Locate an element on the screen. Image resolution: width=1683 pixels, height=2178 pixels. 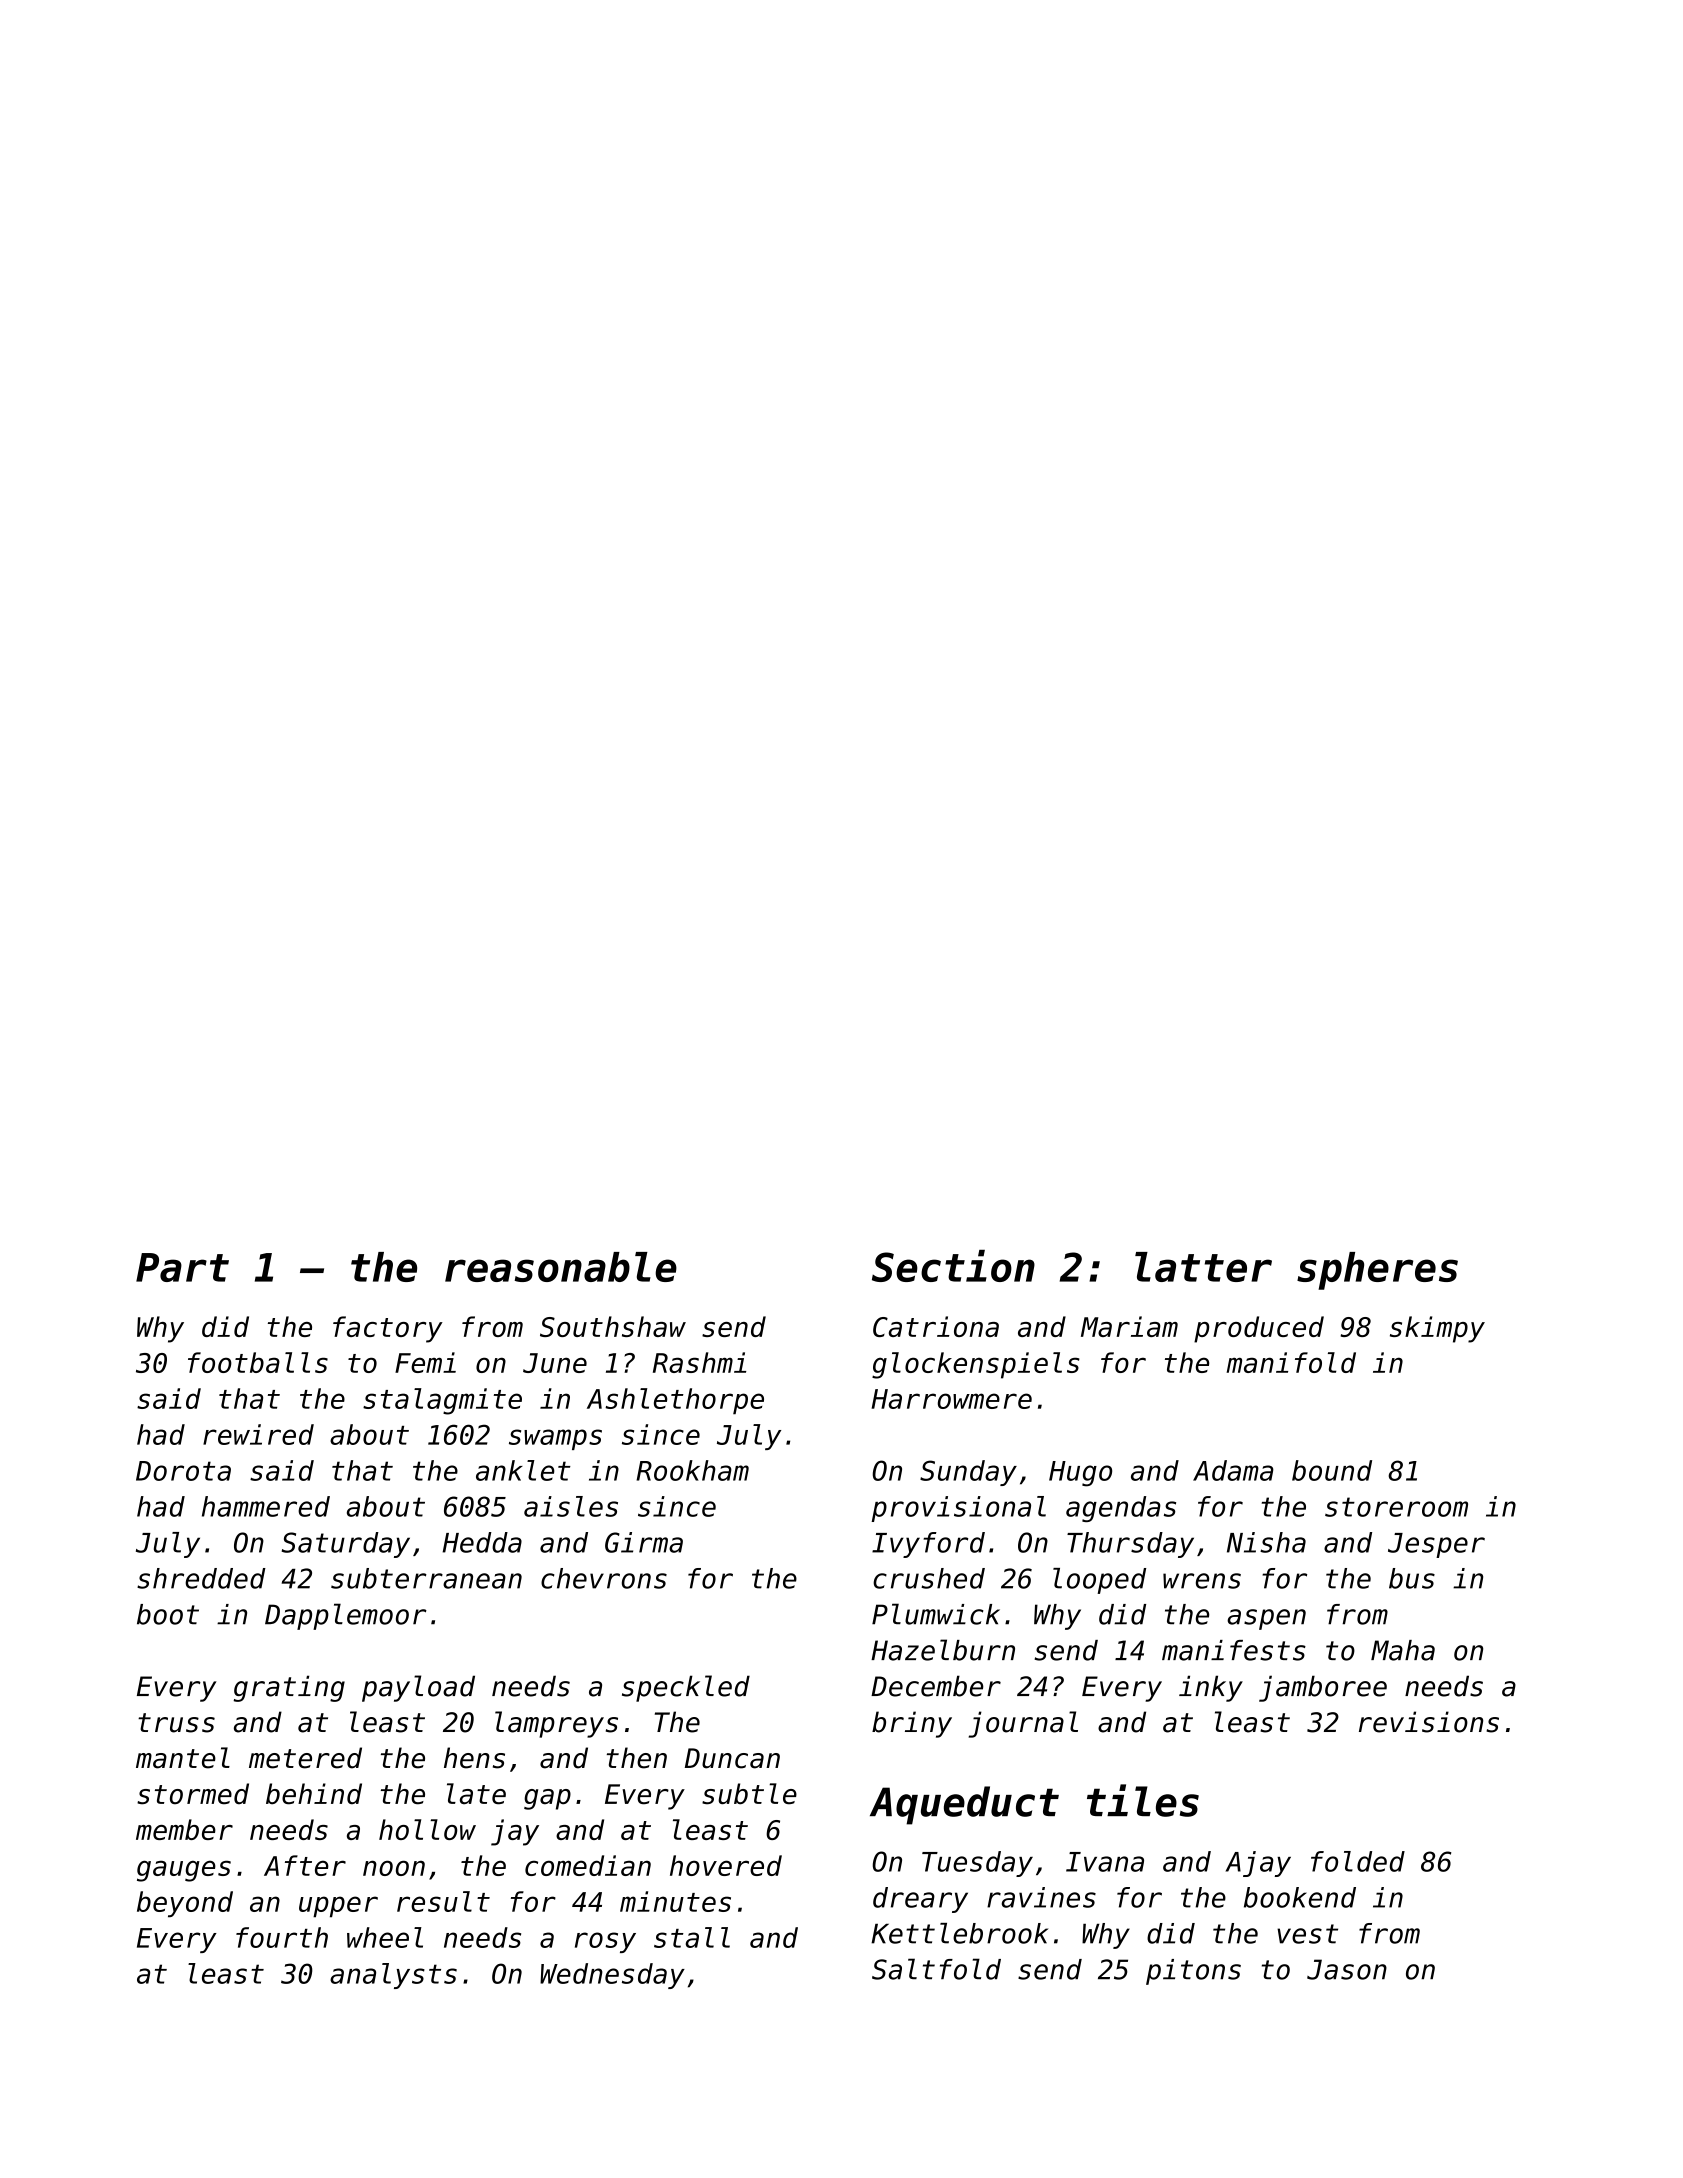
pitons is located at coordinates (1193, 1972).
